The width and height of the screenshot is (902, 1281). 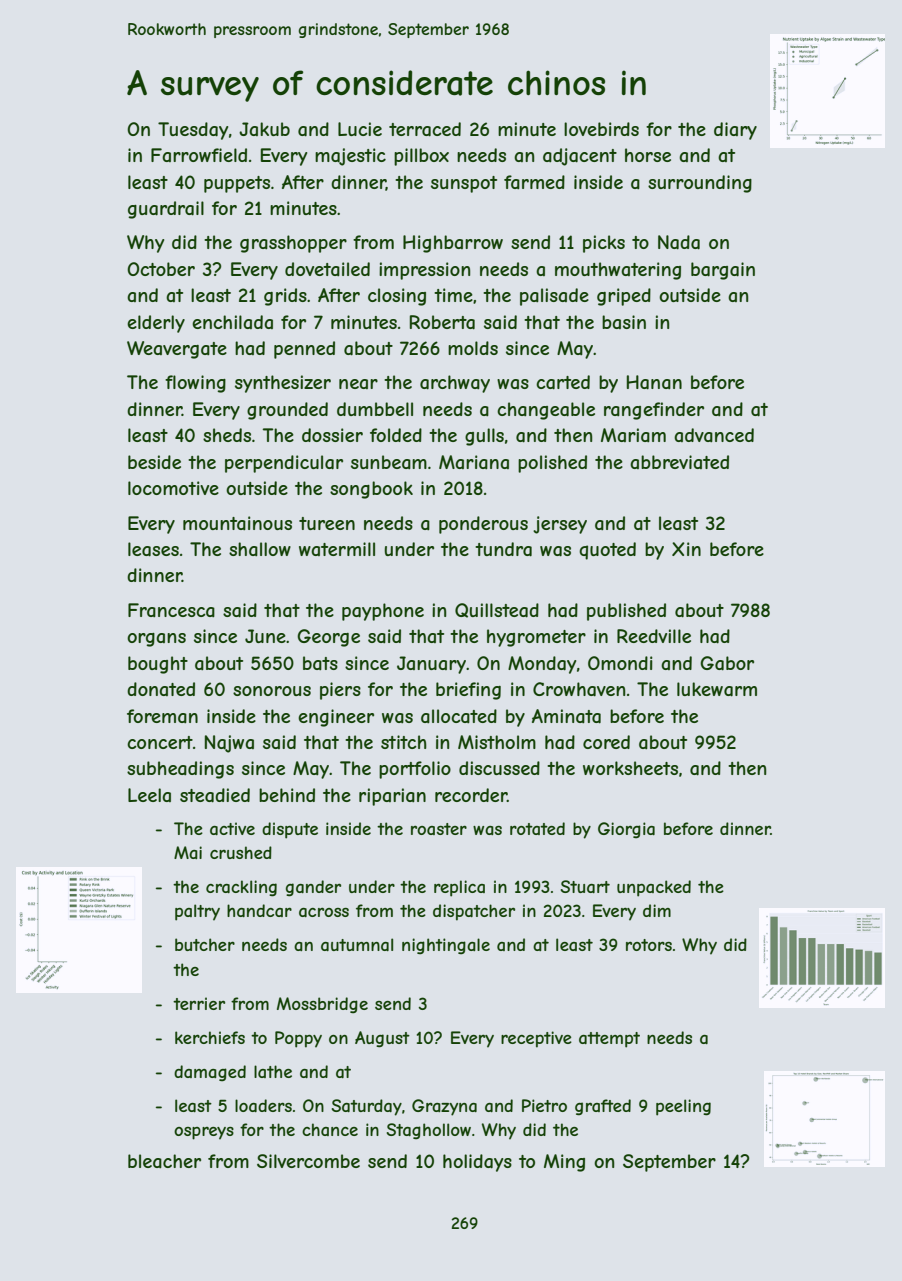 I want to click on Grazyna, so click(x=444, y=1107).
